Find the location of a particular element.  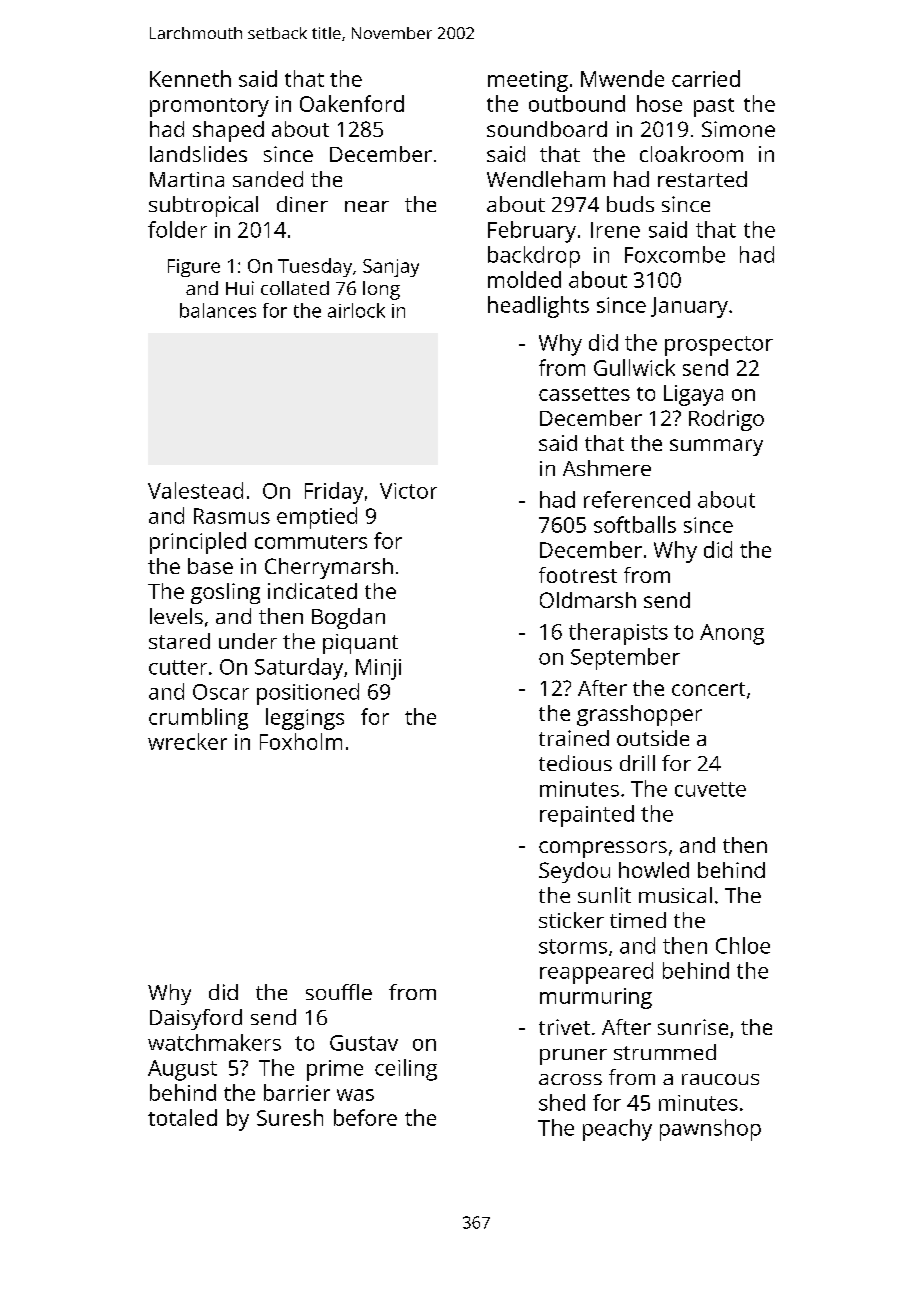

Chloe is located at coordinates (743, 945).
